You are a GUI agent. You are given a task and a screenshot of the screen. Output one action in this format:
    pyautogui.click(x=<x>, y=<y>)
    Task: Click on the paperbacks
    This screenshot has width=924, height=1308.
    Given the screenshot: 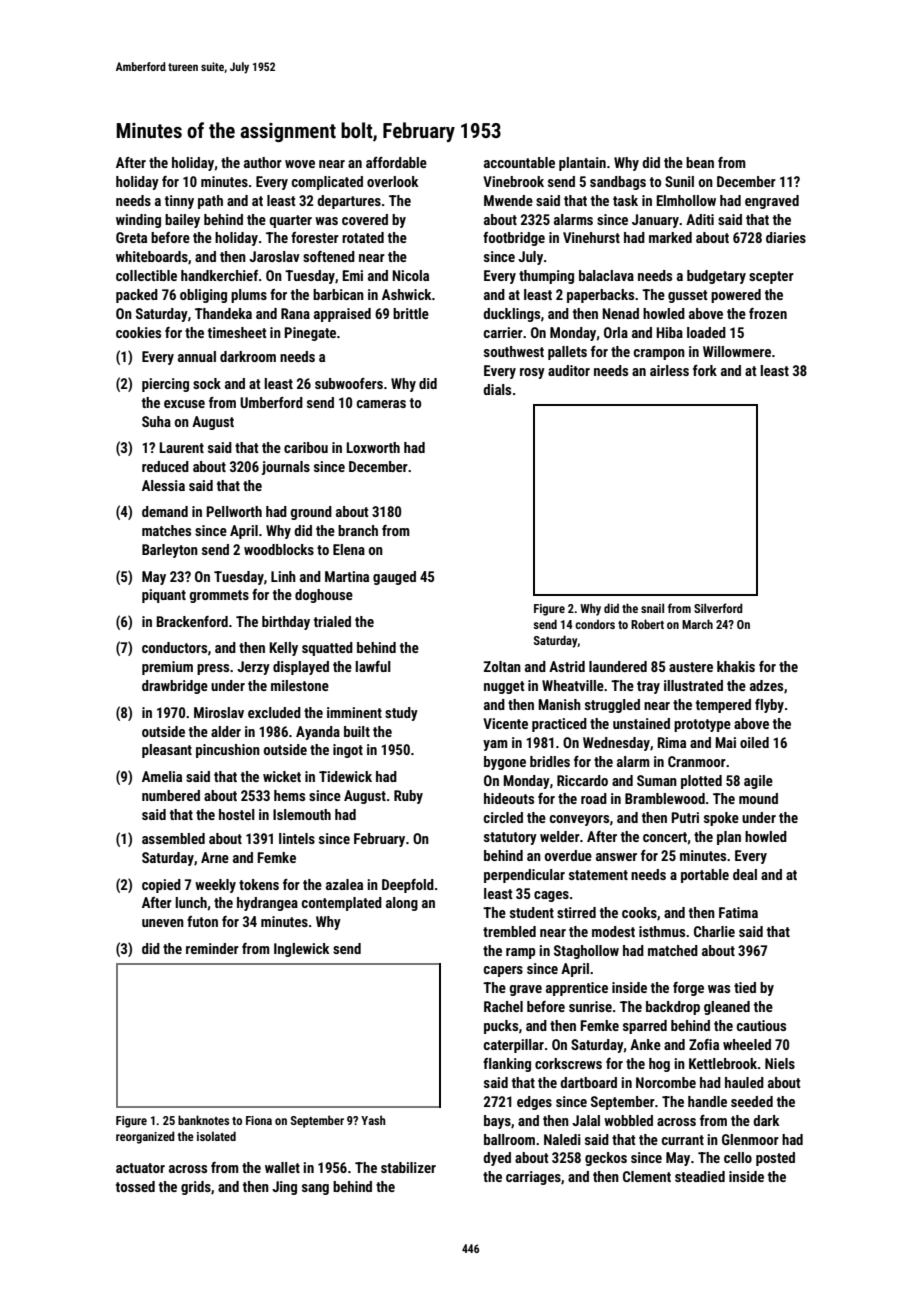 What is the action you would take?
    pyautogui.click(x=600, y=296)
